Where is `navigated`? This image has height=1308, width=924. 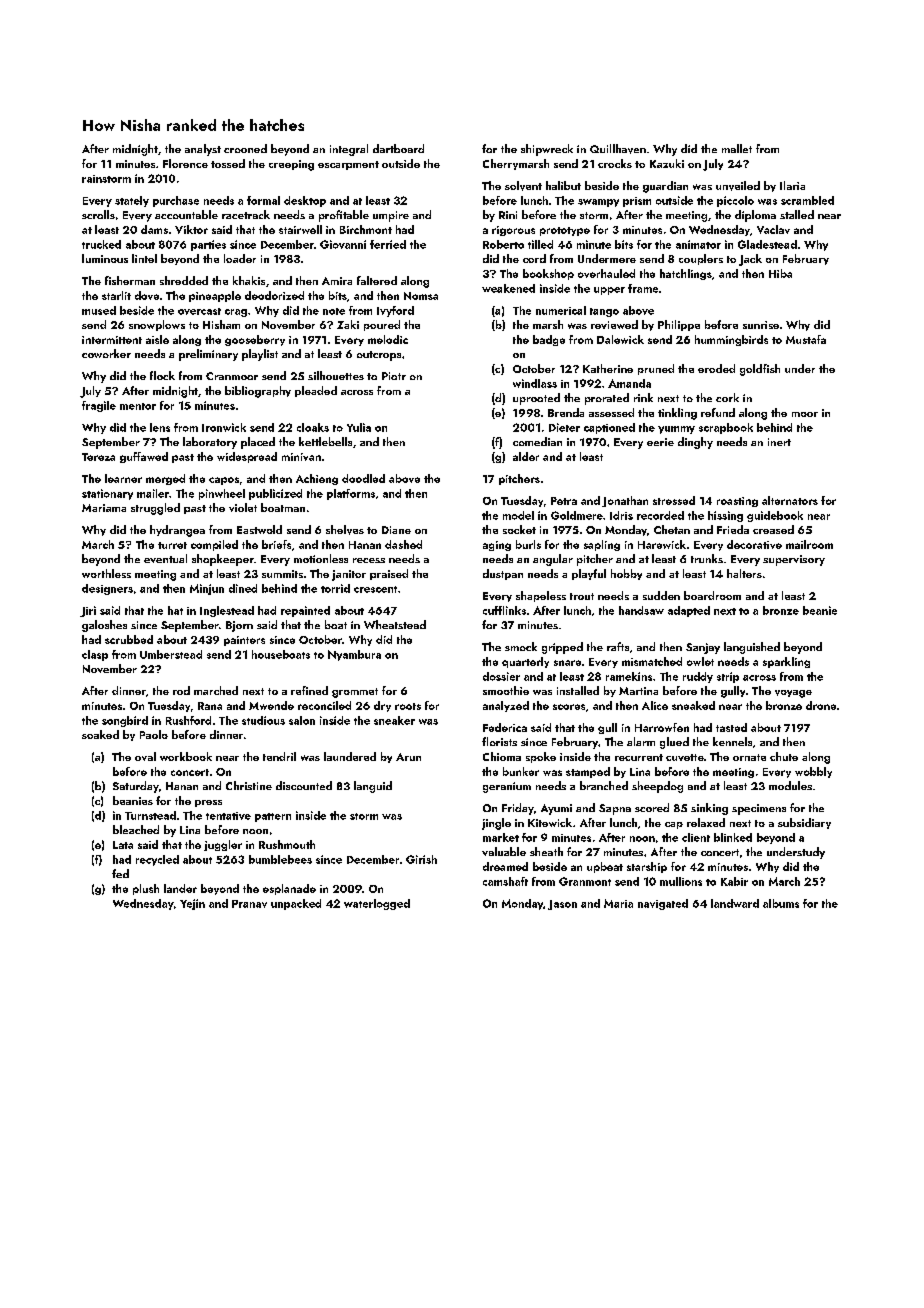 navigated is located at coordinates (663, 904).
